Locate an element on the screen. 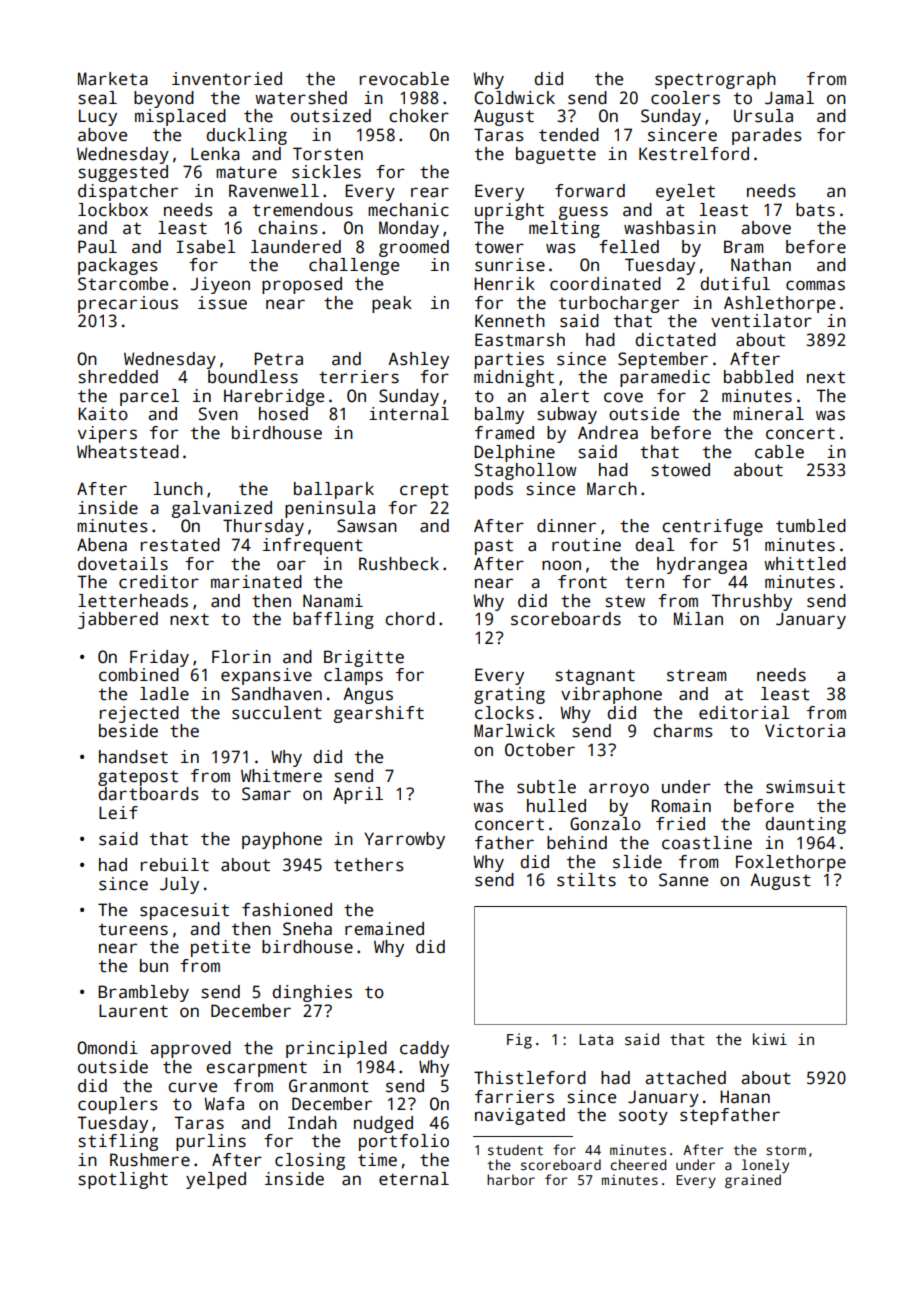 This screenshot has width=924, height=1308. Foxlethorpe is located at coordinates (791, 863).
